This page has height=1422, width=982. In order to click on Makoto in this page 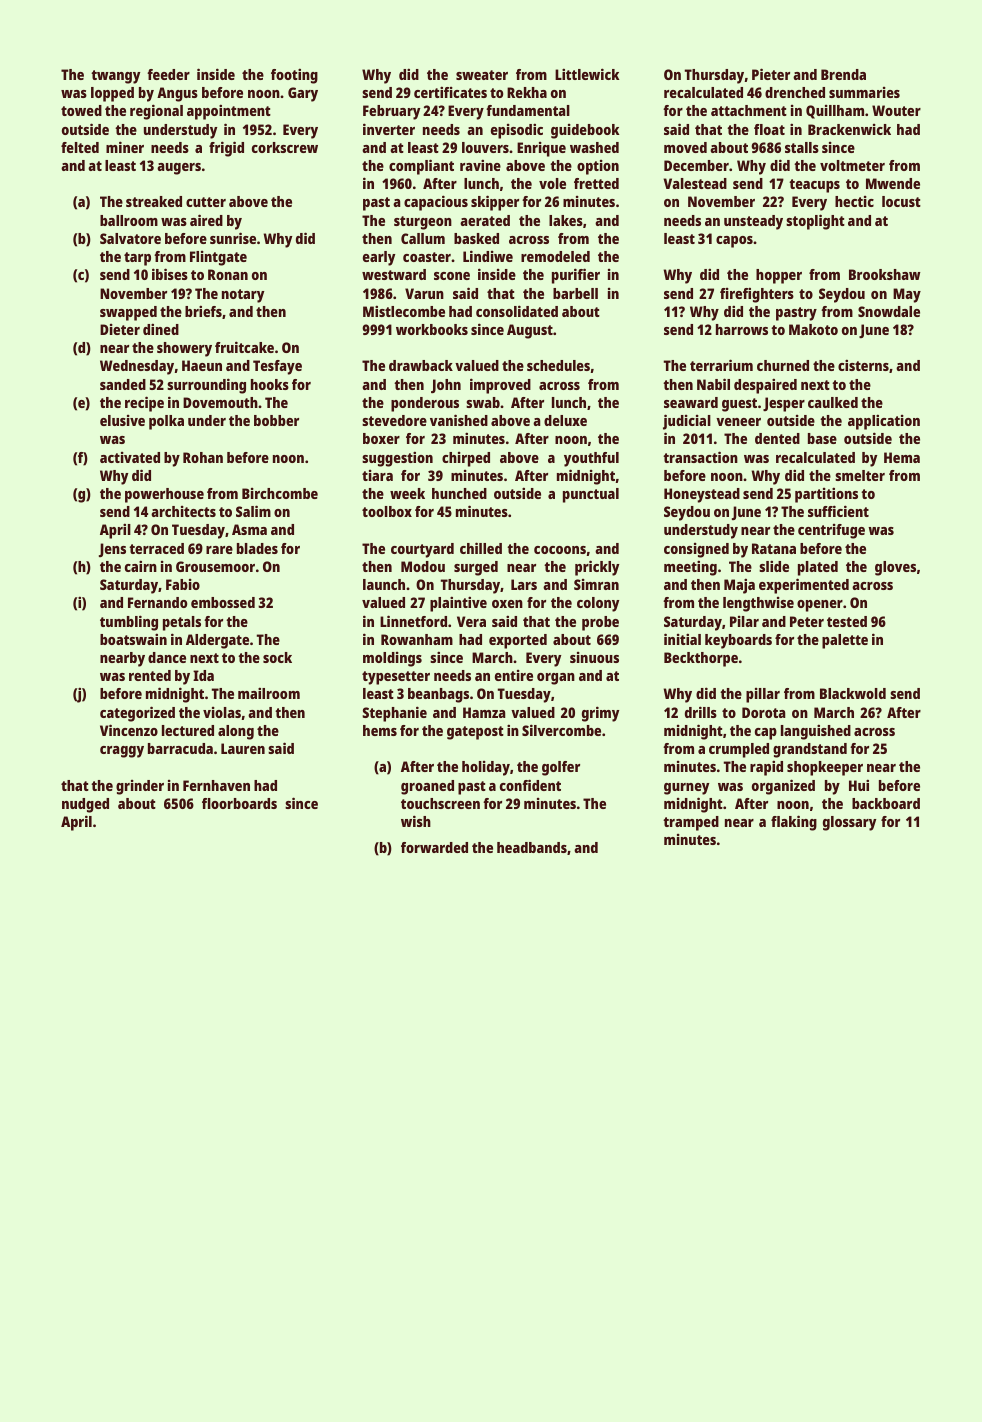, I will do `click(813, 329)`.
